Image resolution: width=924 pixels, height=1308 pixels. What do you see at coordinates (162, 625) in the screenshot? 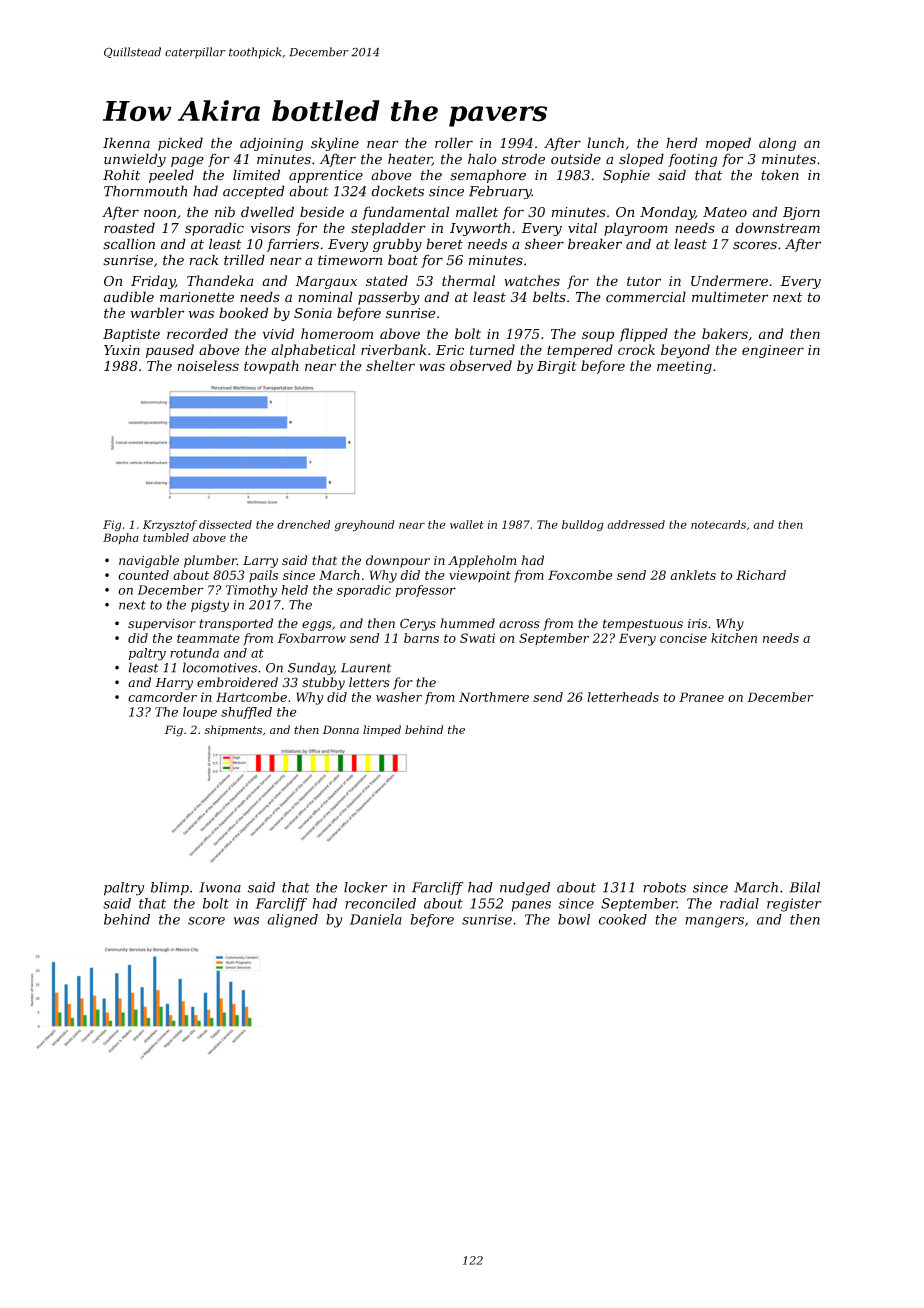
I see `supervisor` at bounding box center [162, 625].
